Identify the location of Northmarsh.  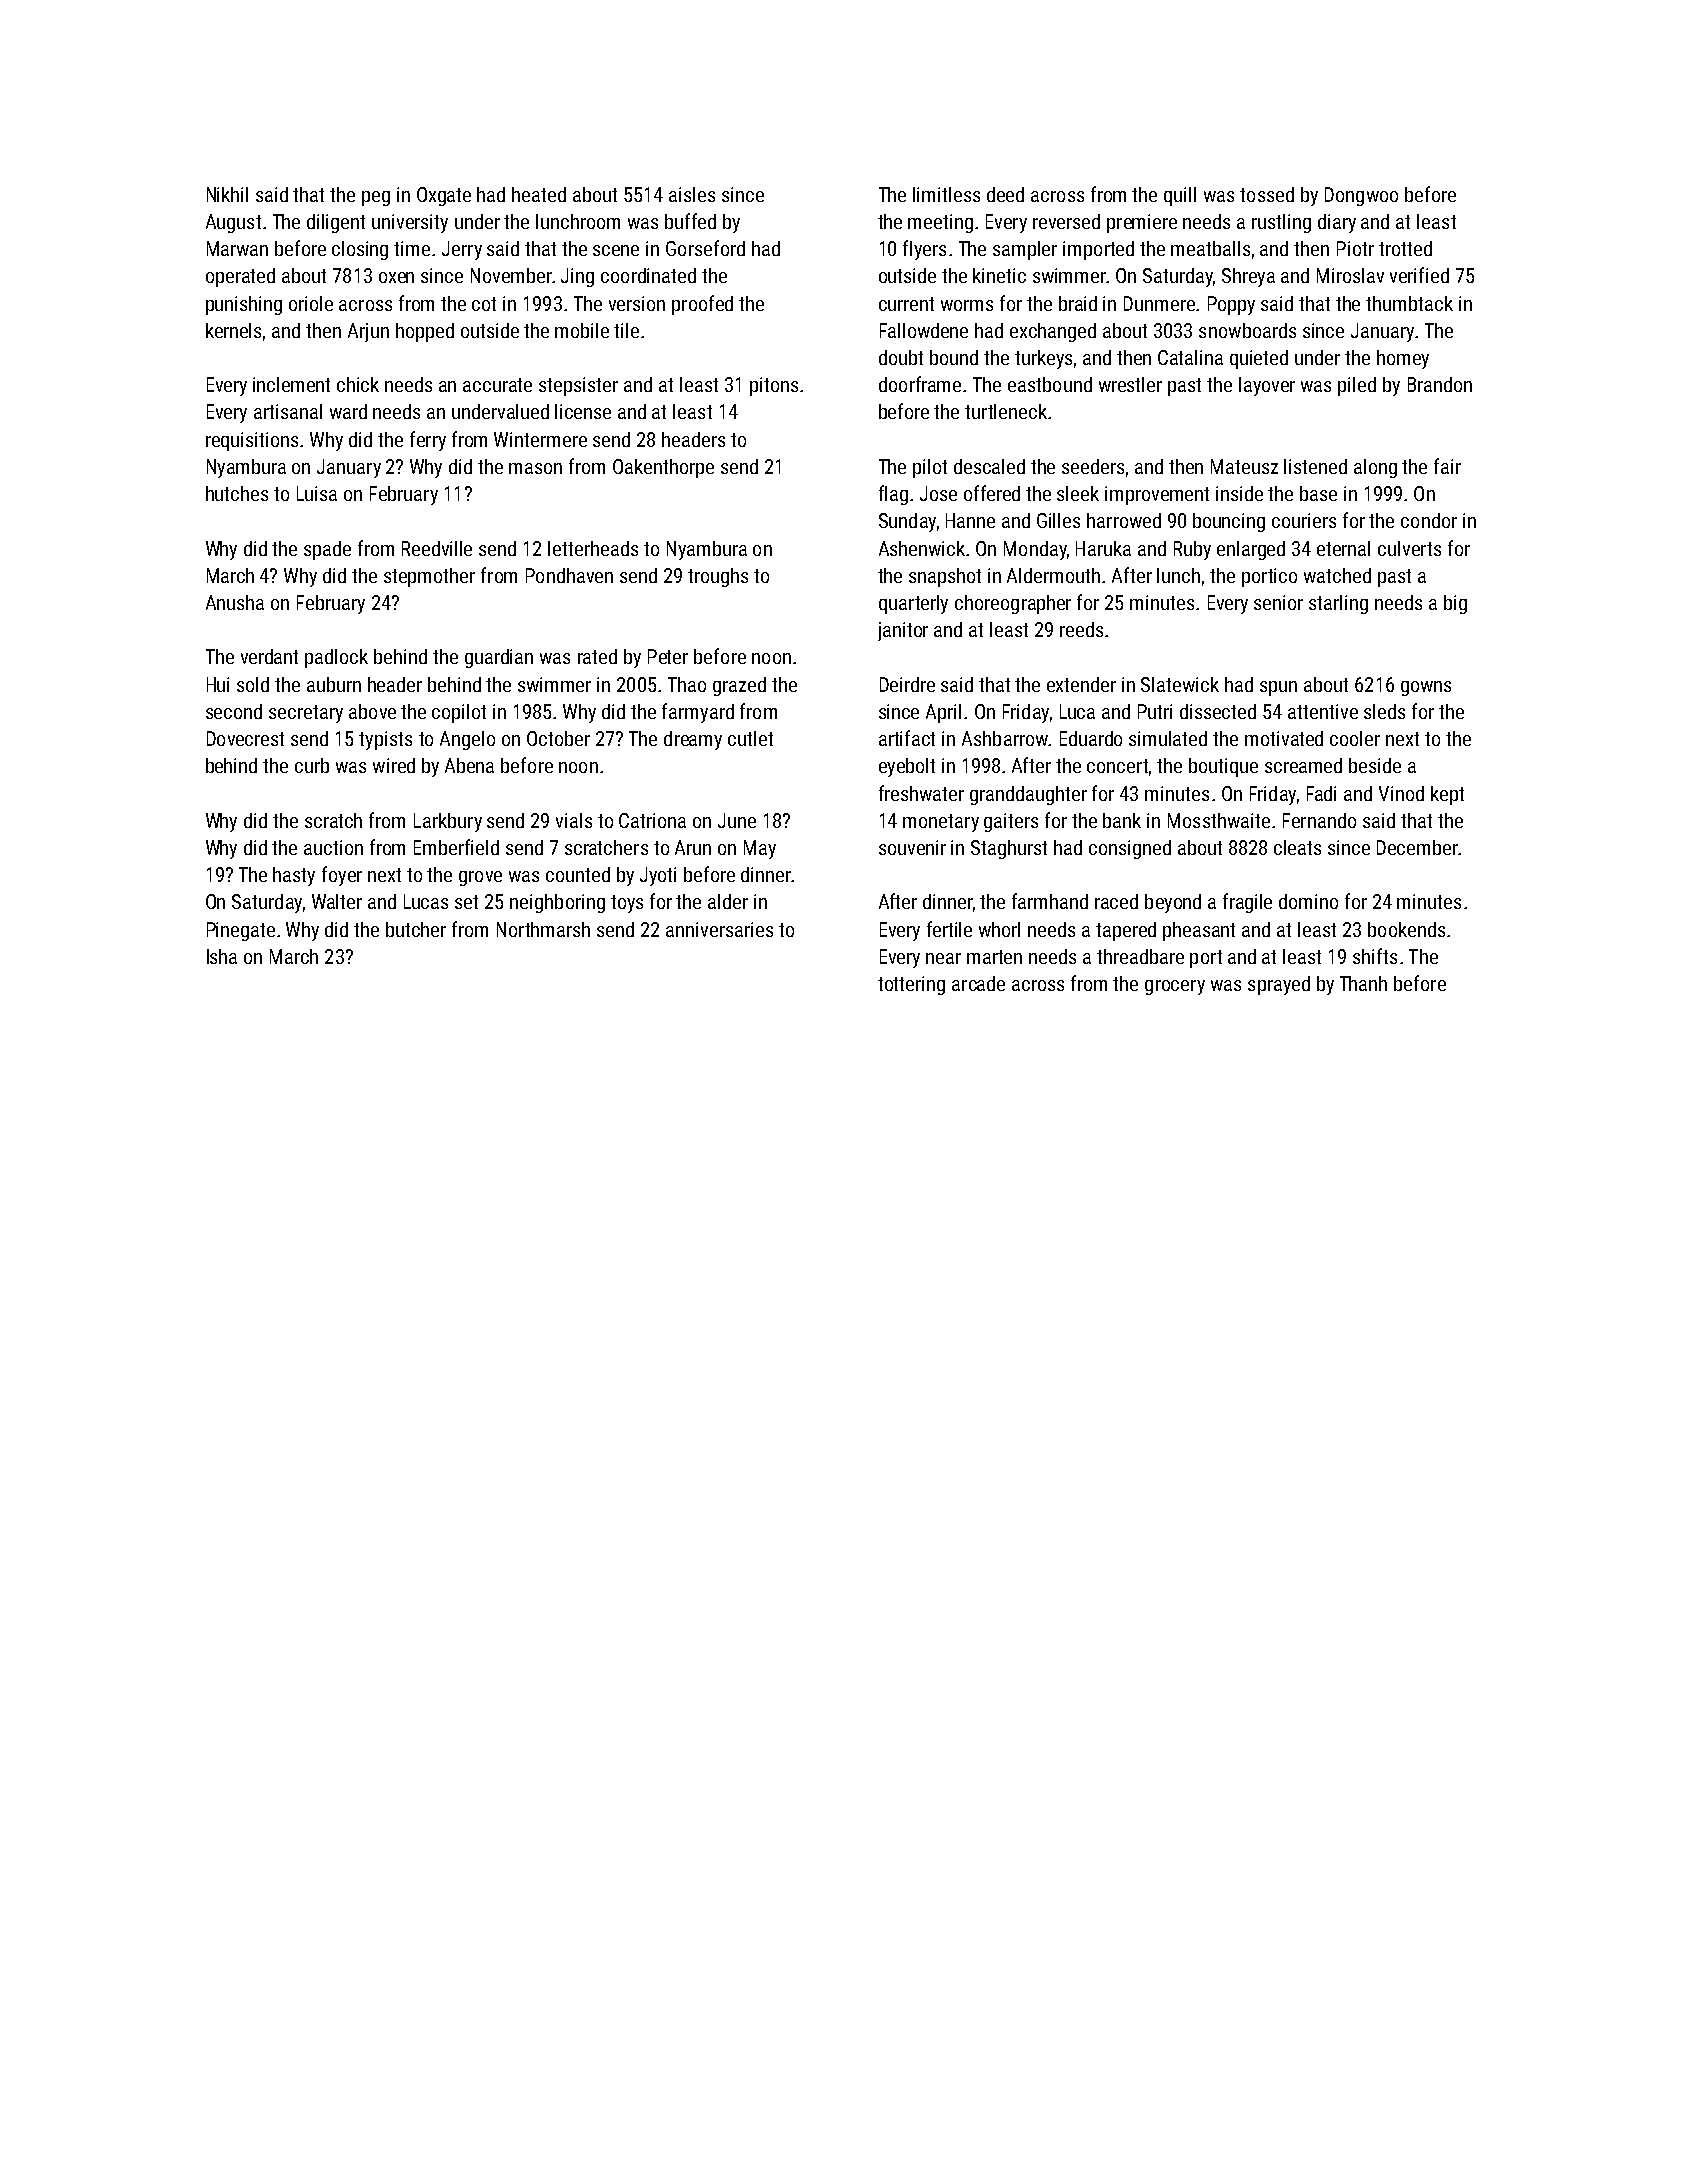
(543, 929).
